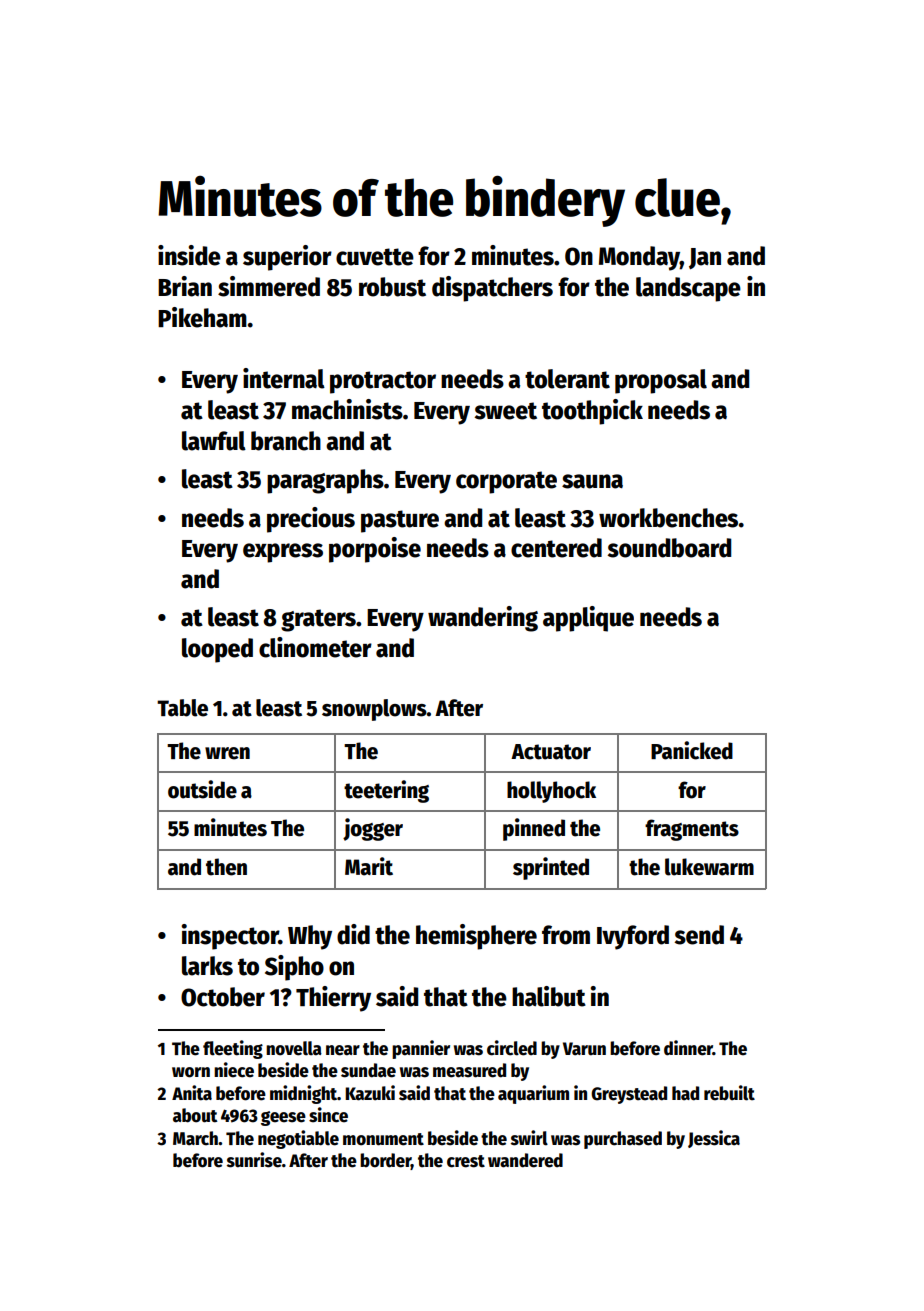 This screenshot has width=924, height=1311. Describe the element at coordinates (310, 937) in the screenshot. I see `Why` at that location.
